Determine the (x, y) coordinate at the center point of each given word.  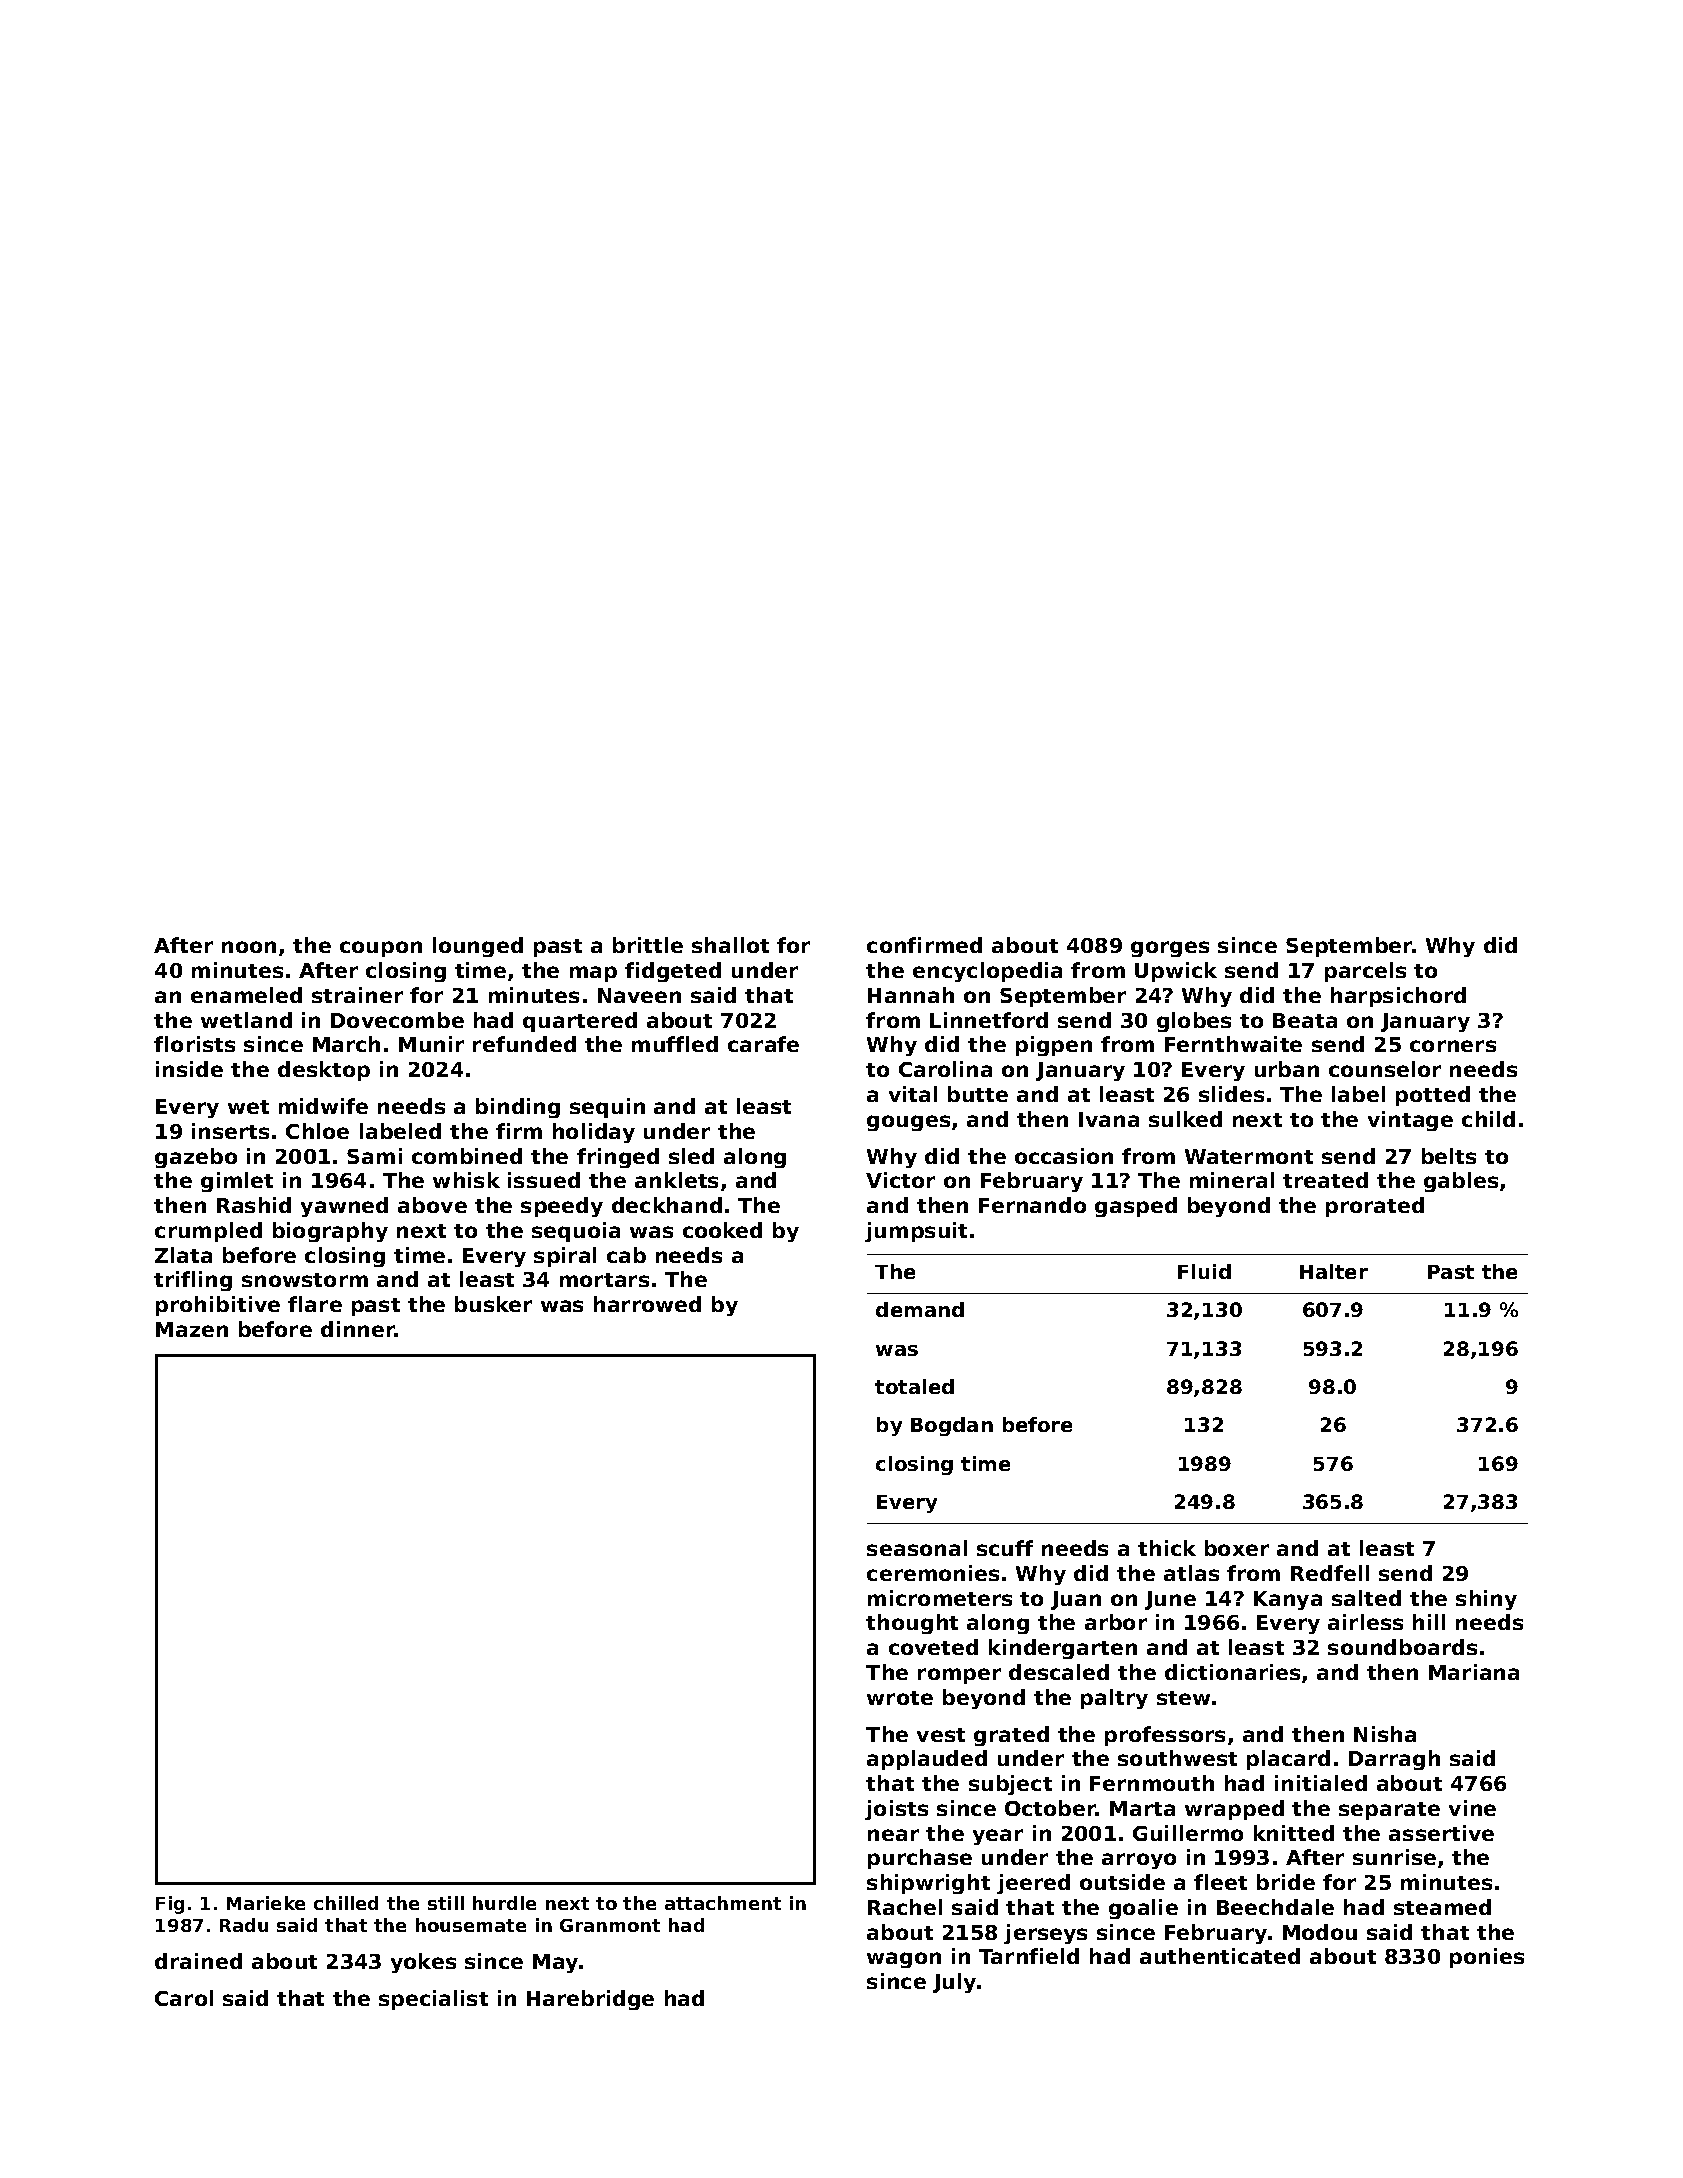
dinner (358, 1329)
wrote (900, 1698)
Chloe (317, 1131)
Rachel (905, 1907)
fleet (1220, 1882)
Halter (1334, 1271)
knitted (1294, 1833)
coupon (381, 949)
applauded (927, 1760)
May (555, 1963)
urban (1287, 1069)
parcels (1365, 972)
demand (920, 1309)
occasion (1064, 1156)
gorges (1170, 949)
